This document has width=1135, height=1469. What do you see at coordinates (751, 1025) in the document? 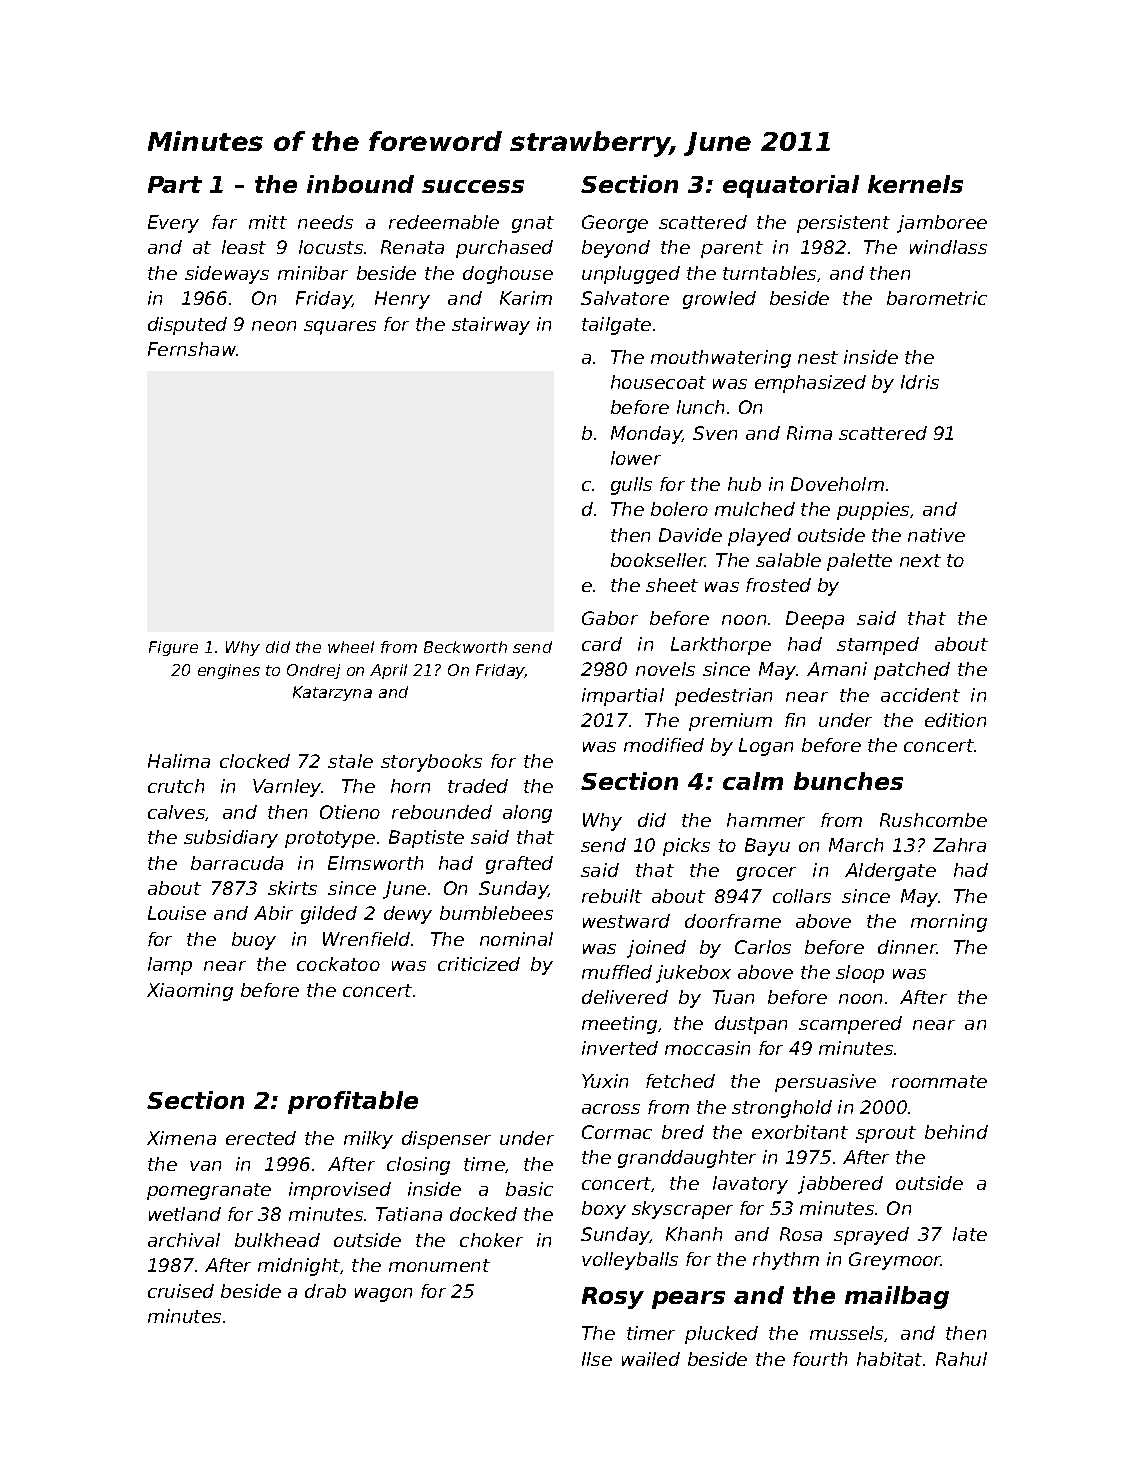
I see `dustpan` at bounding box center [751, 1025].
